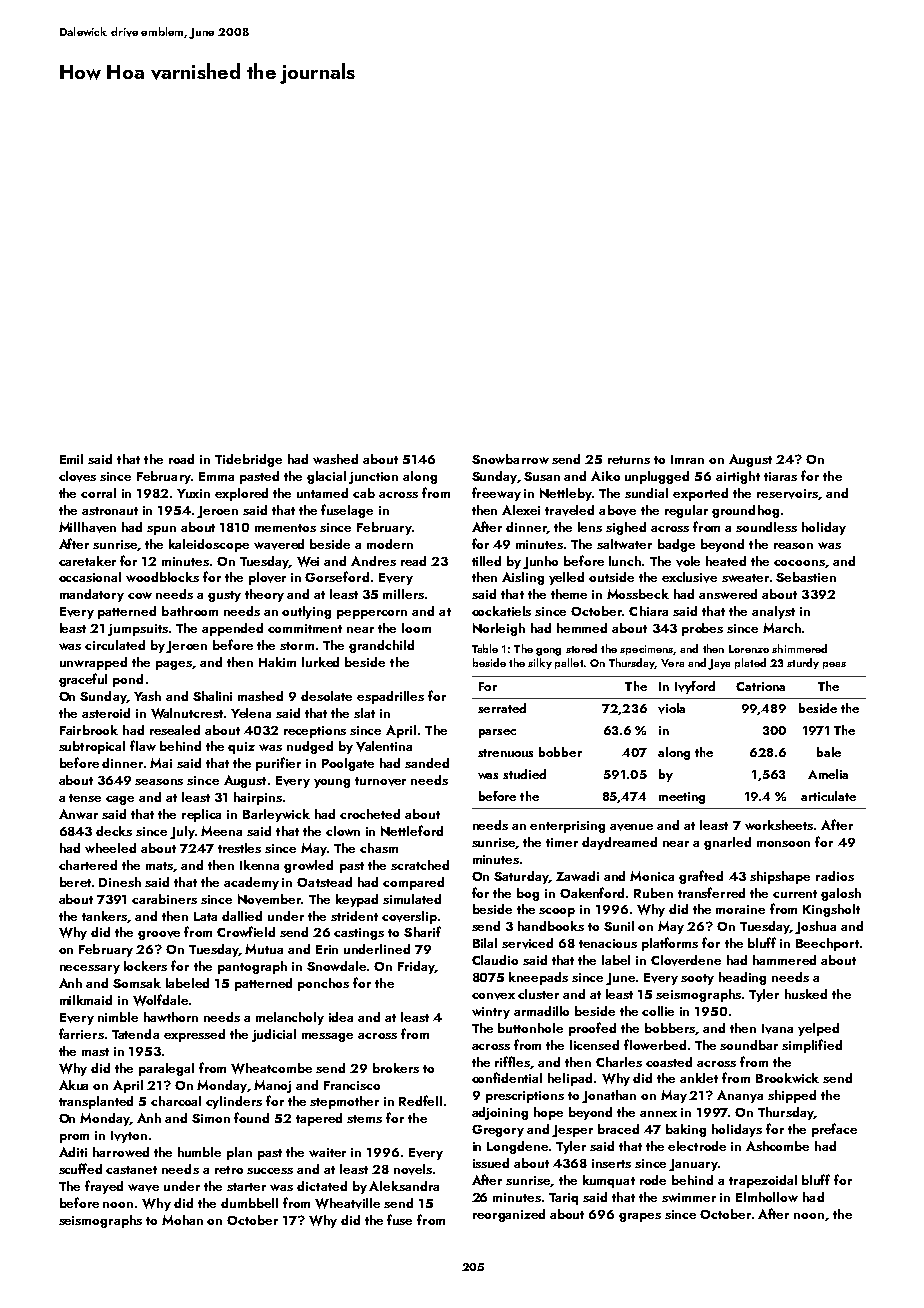 The height and width of the document is (1308, 924). What do you see at coordinates (779, 825) in the document?
I see `worksheets` at bounding box center [779, 825].
